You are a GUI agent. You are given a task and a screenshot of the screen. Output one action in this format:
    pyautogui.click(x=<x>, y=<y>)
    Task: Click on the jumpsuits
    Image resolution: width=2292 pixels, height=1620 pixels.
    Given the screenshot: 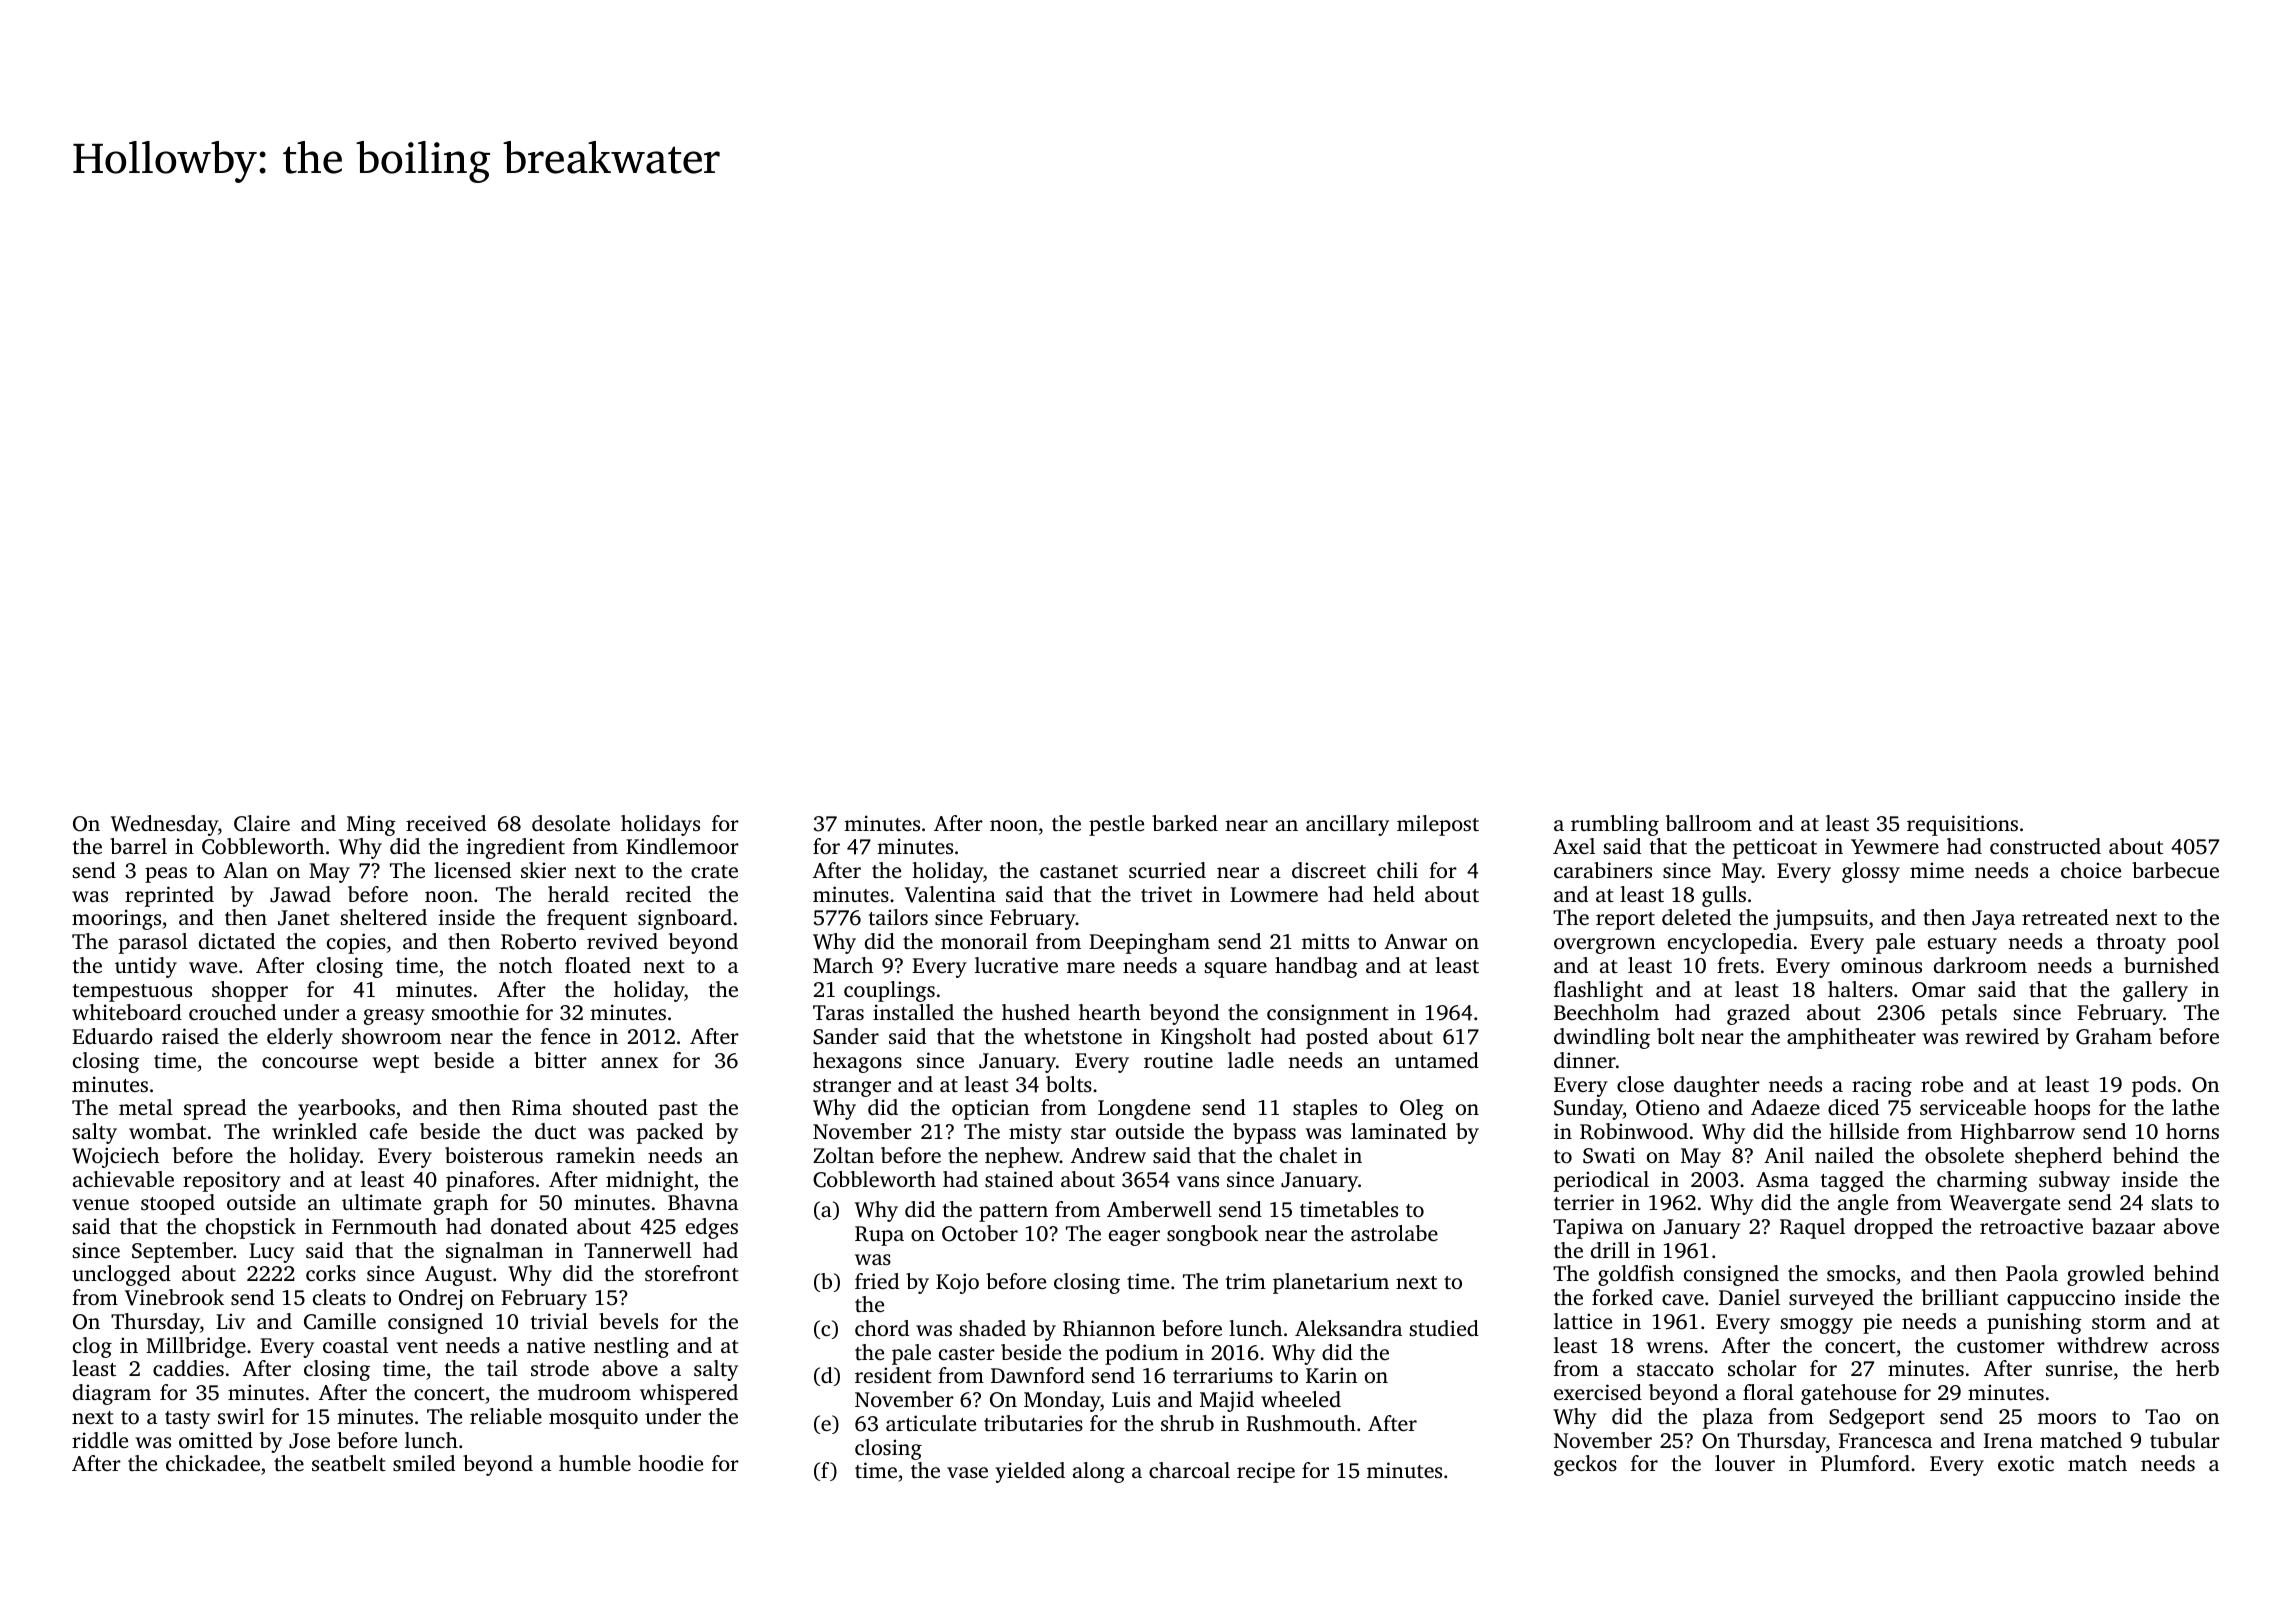 What is the action you would take?
    pyautogui.click(x=1820, y=919)
